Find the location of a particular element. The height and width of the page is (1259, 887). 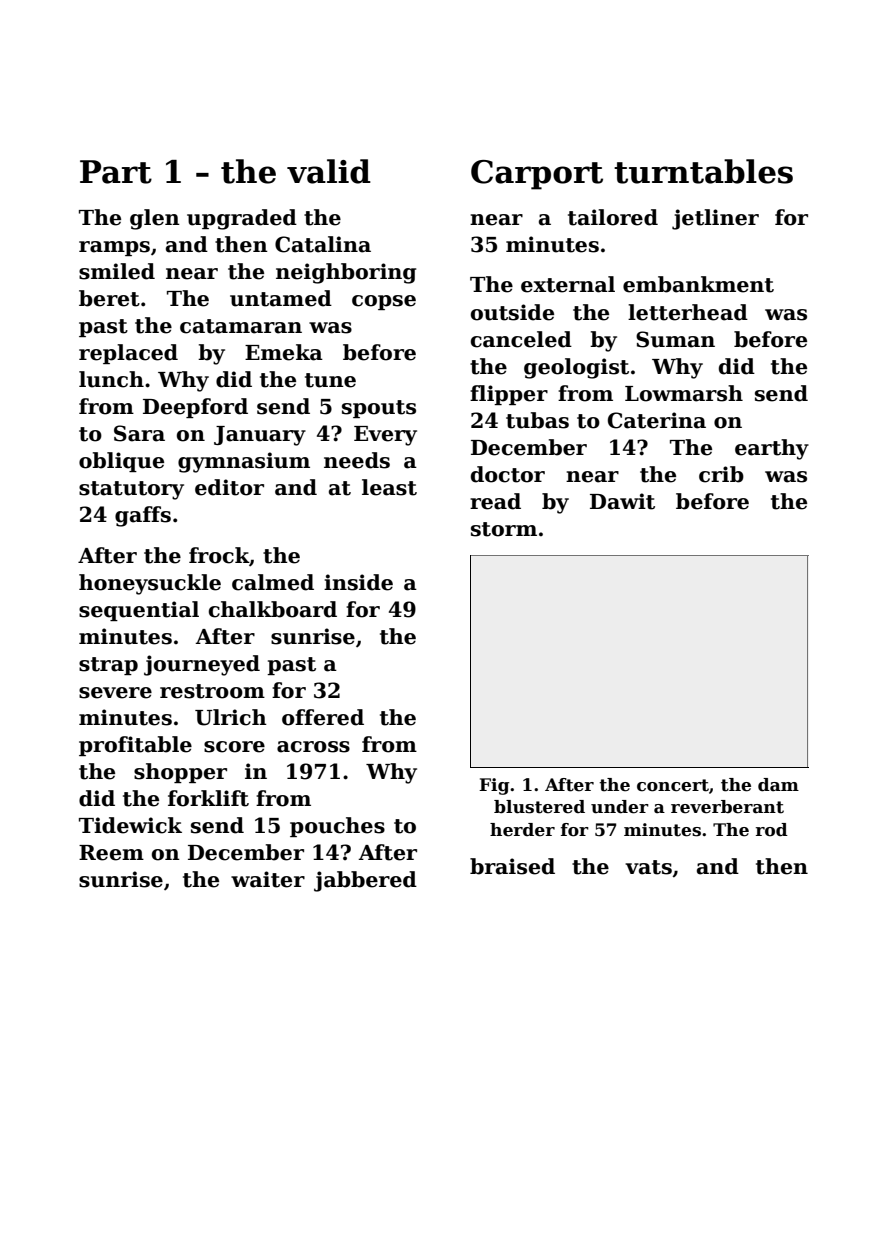

jetliner is located at coordinates (715, 219).
